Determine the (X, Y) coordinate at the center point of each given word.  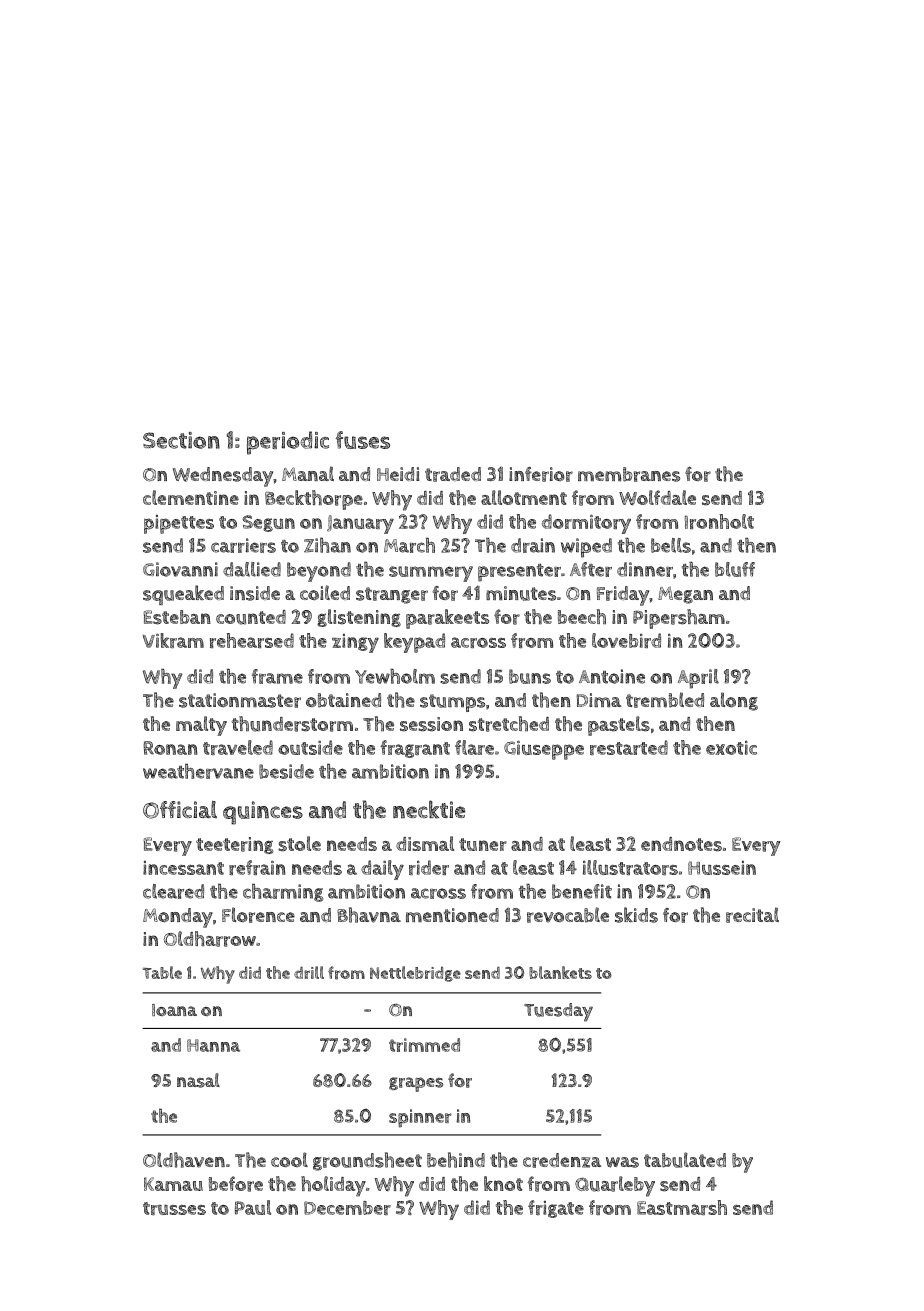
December (347, 1208)
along (734, 701)
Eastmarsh (682, 1207)
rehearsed (252, 640)
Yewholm (395, 676)
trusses (174, 1208)
